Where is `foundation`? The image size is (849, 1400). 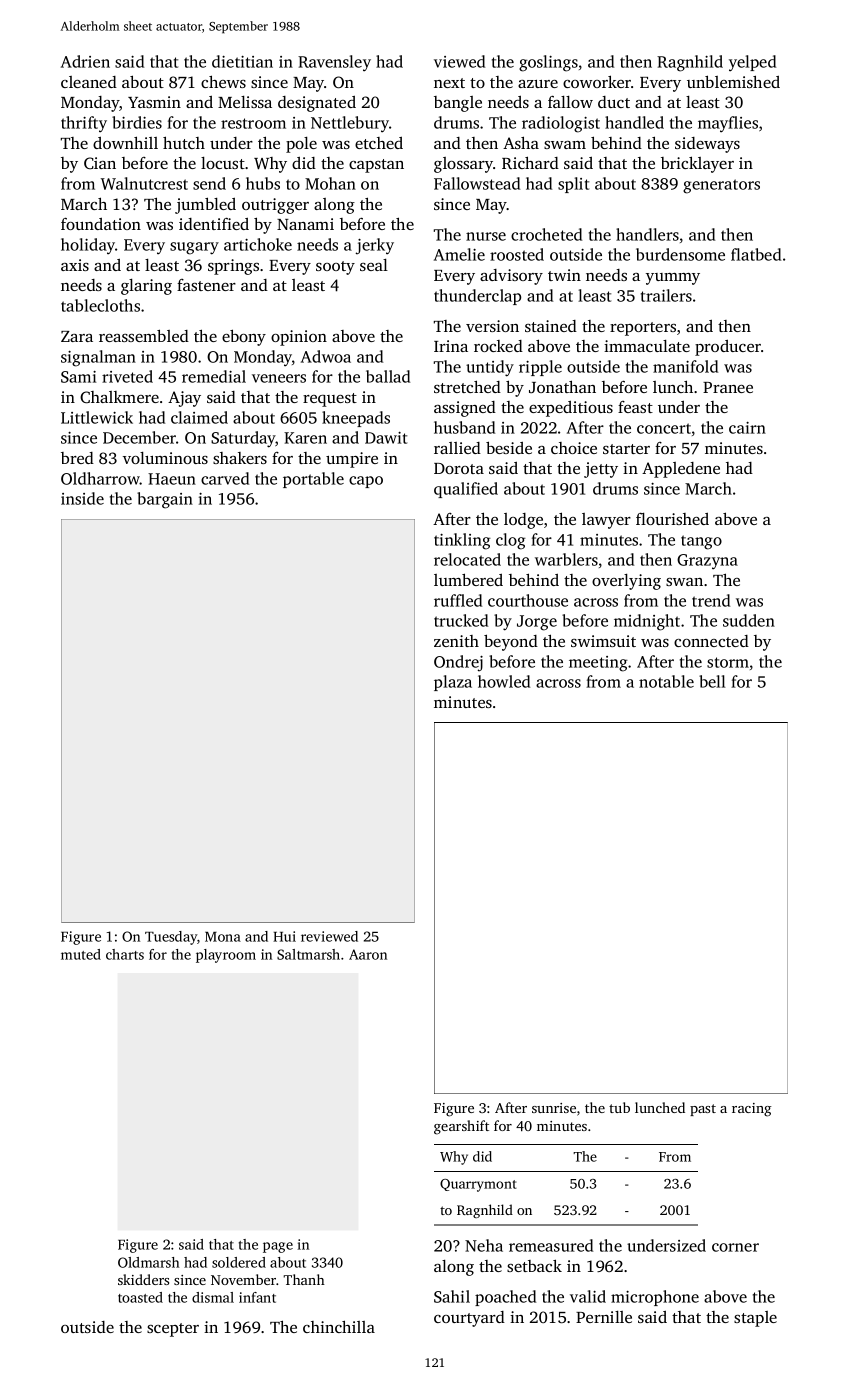 foundation is located at coordinates (101, 224).
